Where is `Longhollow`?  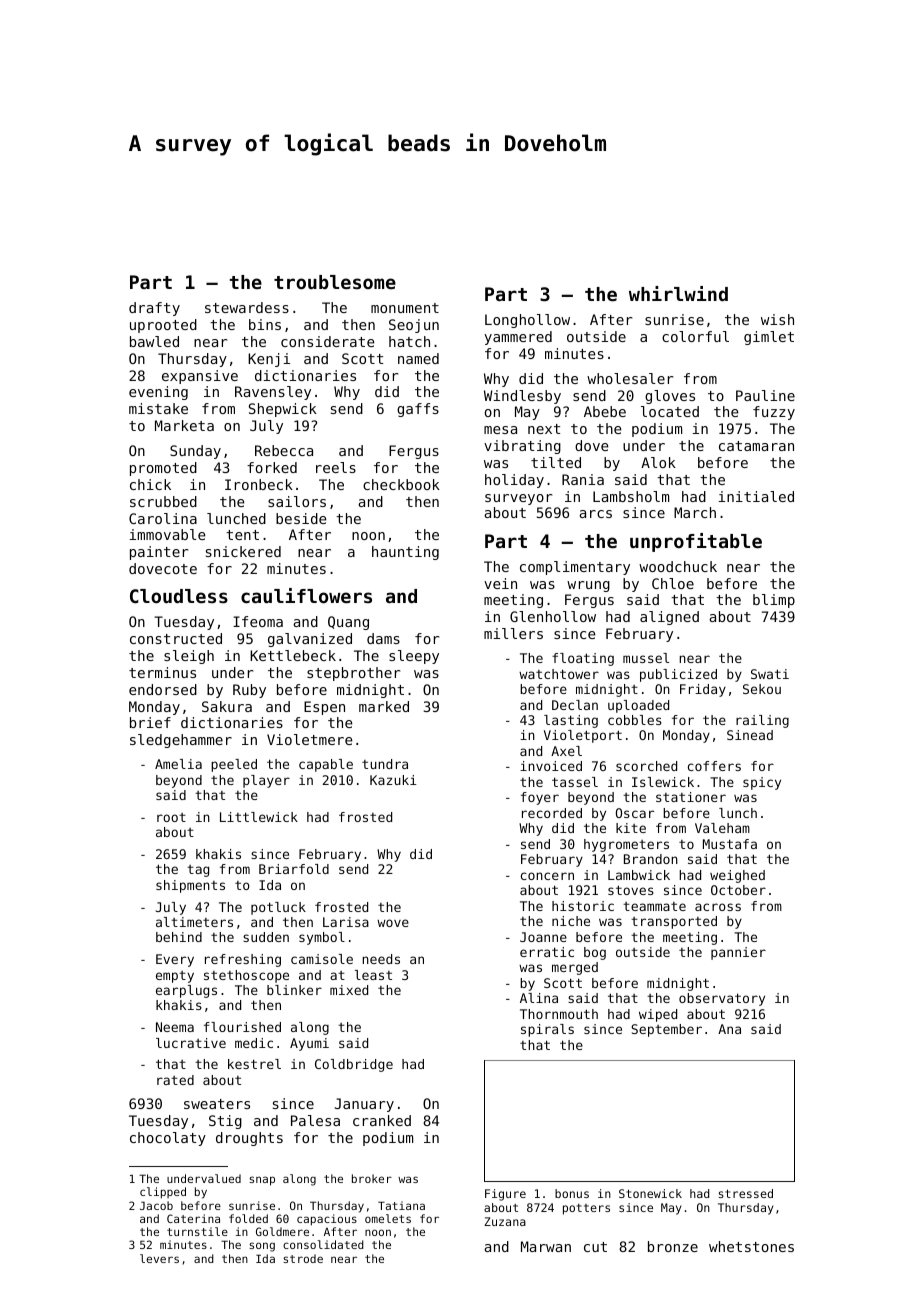 Longhollow is located at coordinates (527, 321).
